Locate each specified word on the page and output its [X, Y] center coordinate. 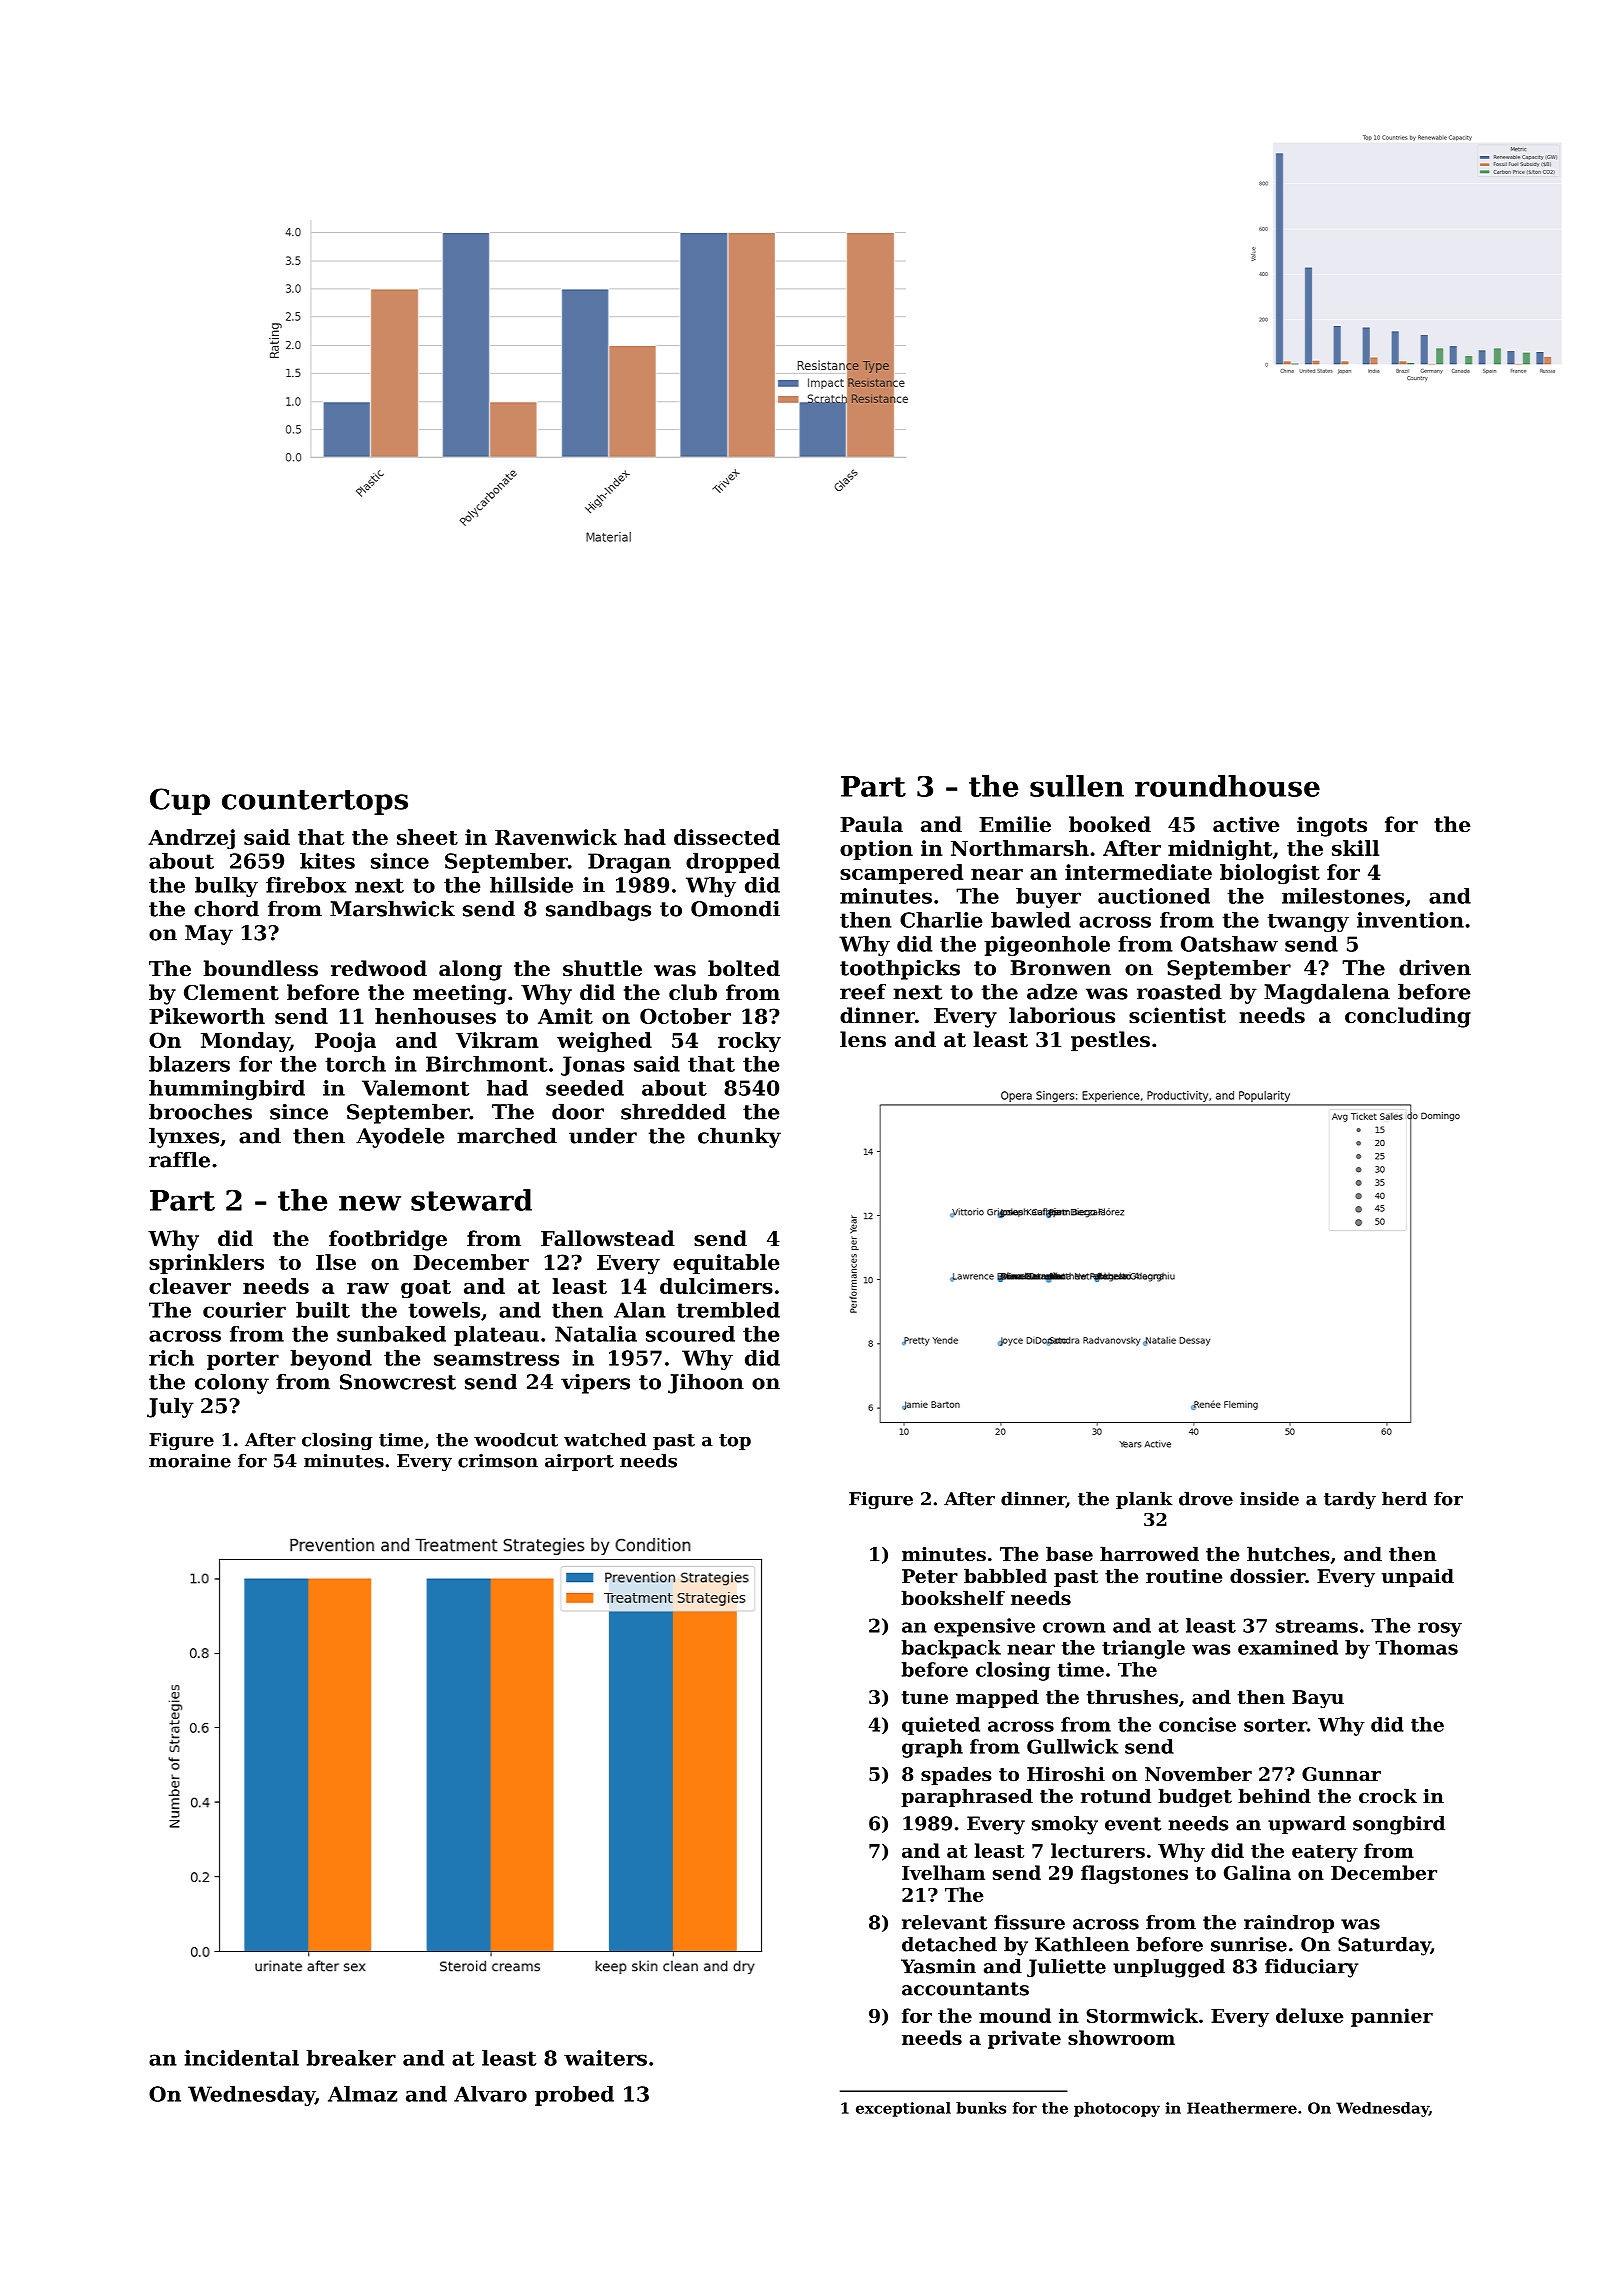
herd [1404, 1498]
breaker [351, 2058]
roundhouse [1227, 786]
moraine [190, 1461]
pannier [1392, 2017]
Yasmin [938, 1966]
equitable [726, 1264]
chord [226, 908]
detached [949, 1944]
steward [471, 1200]
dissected [727, 837]
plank [1144, 1500]
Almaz [362, 2094]
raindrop [1289, 1924]
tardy [1350, 1500]
